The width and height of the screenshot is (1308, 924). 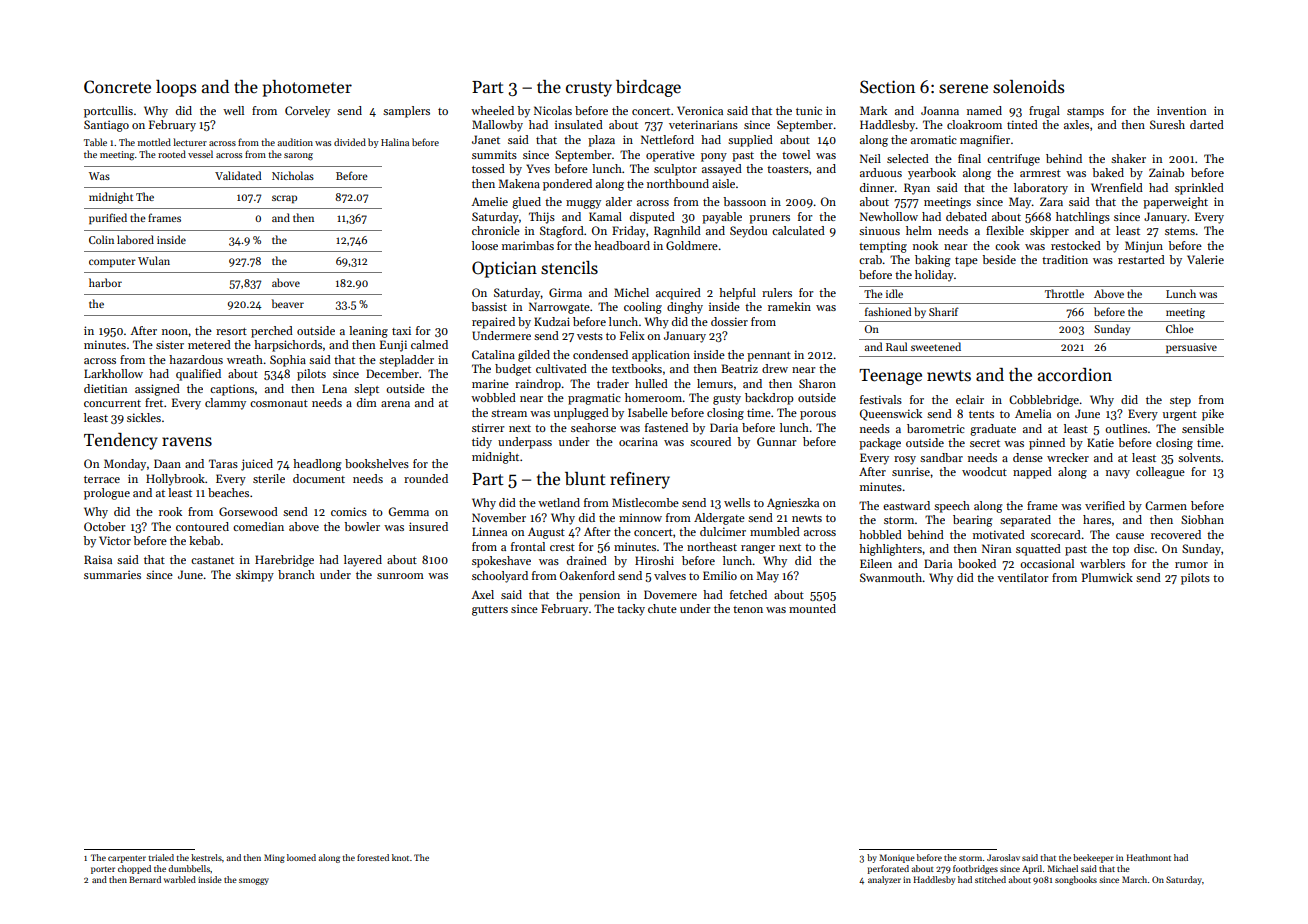 I want to click on crusty, so click(x=589, y=89).
